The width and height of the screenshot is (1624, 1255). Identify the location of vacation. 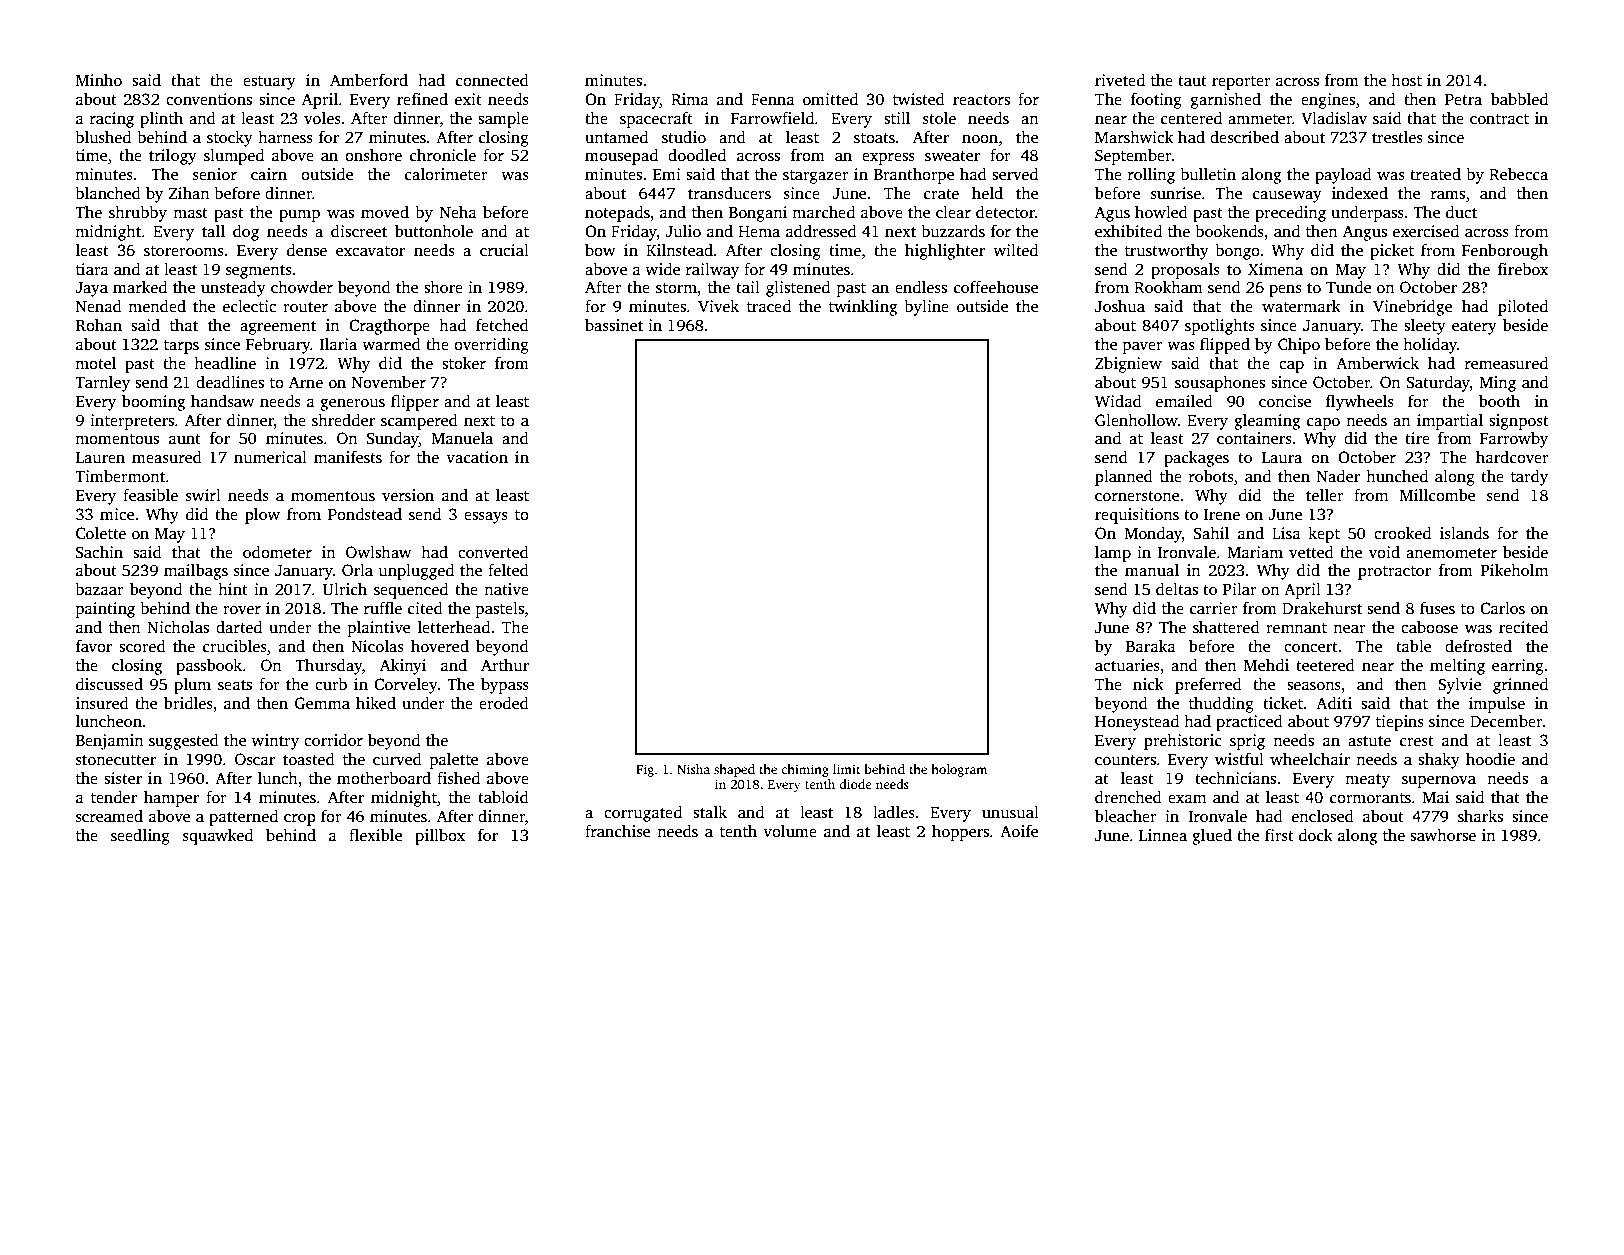
(477, 457).
